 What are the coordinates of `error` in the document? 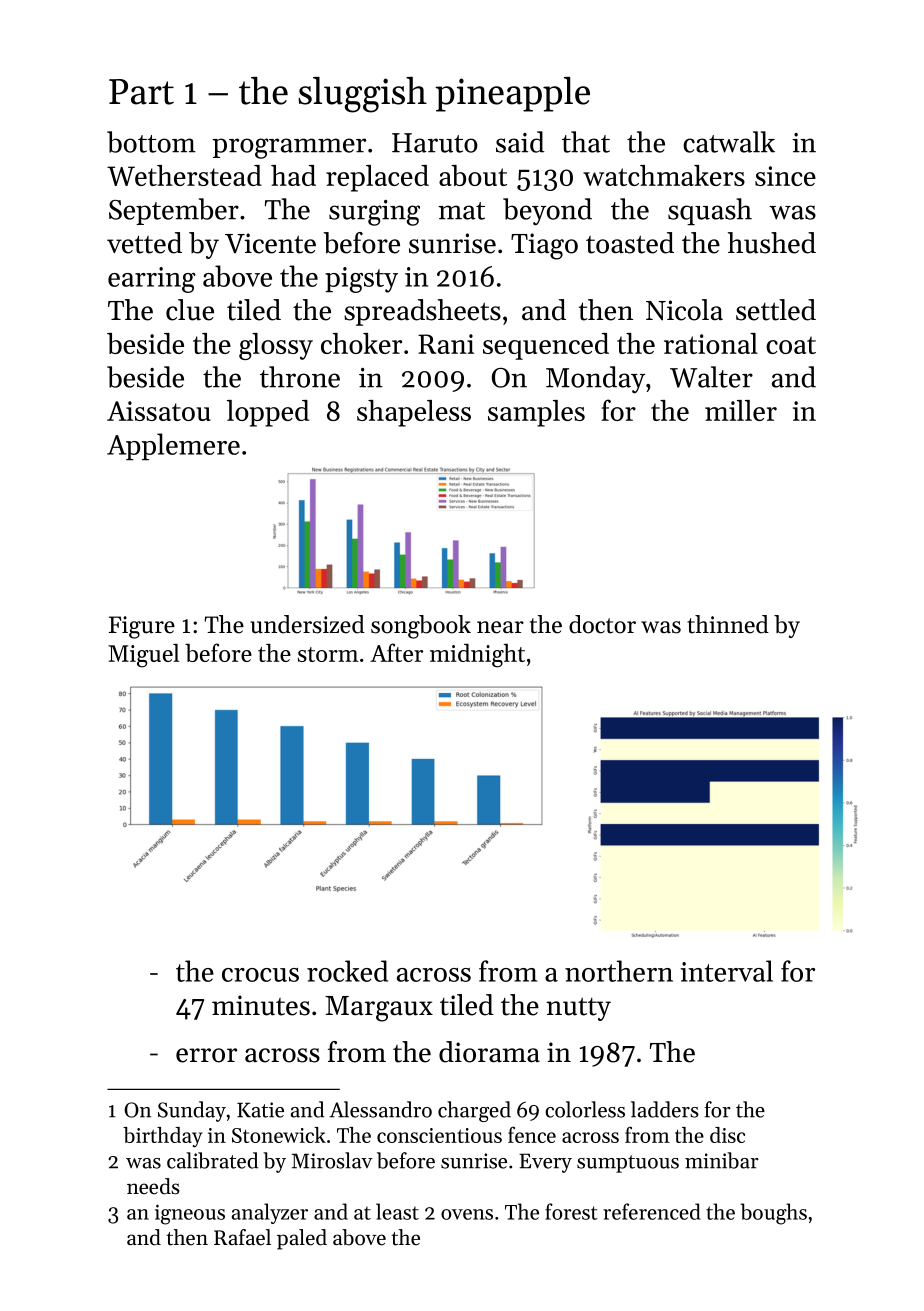 It's located at (206, 1055).
